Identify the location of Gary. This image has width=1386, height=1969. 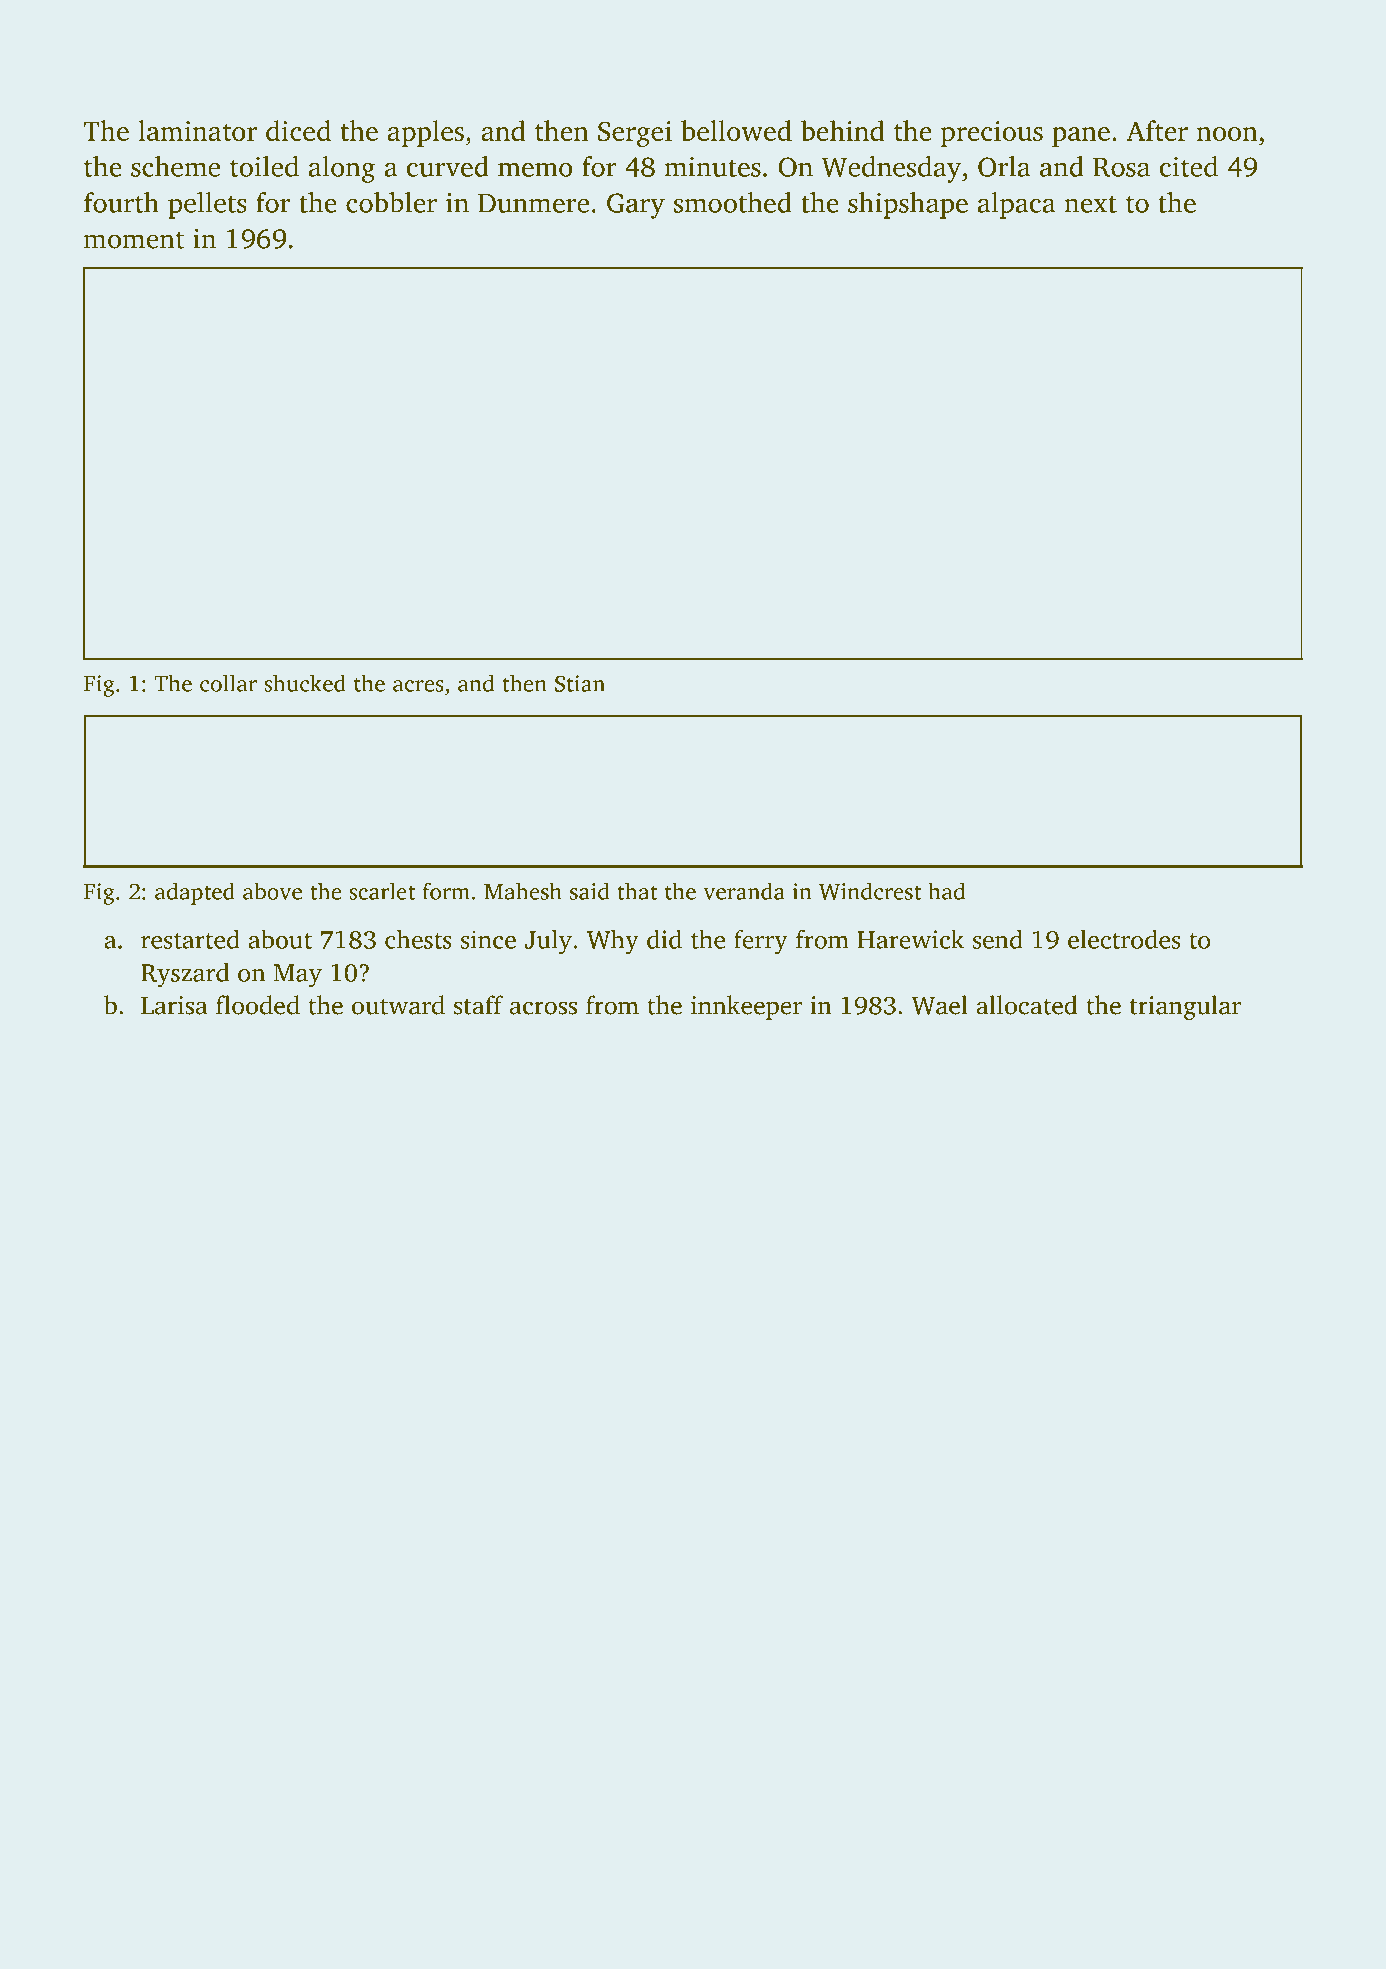
(636, 206).
